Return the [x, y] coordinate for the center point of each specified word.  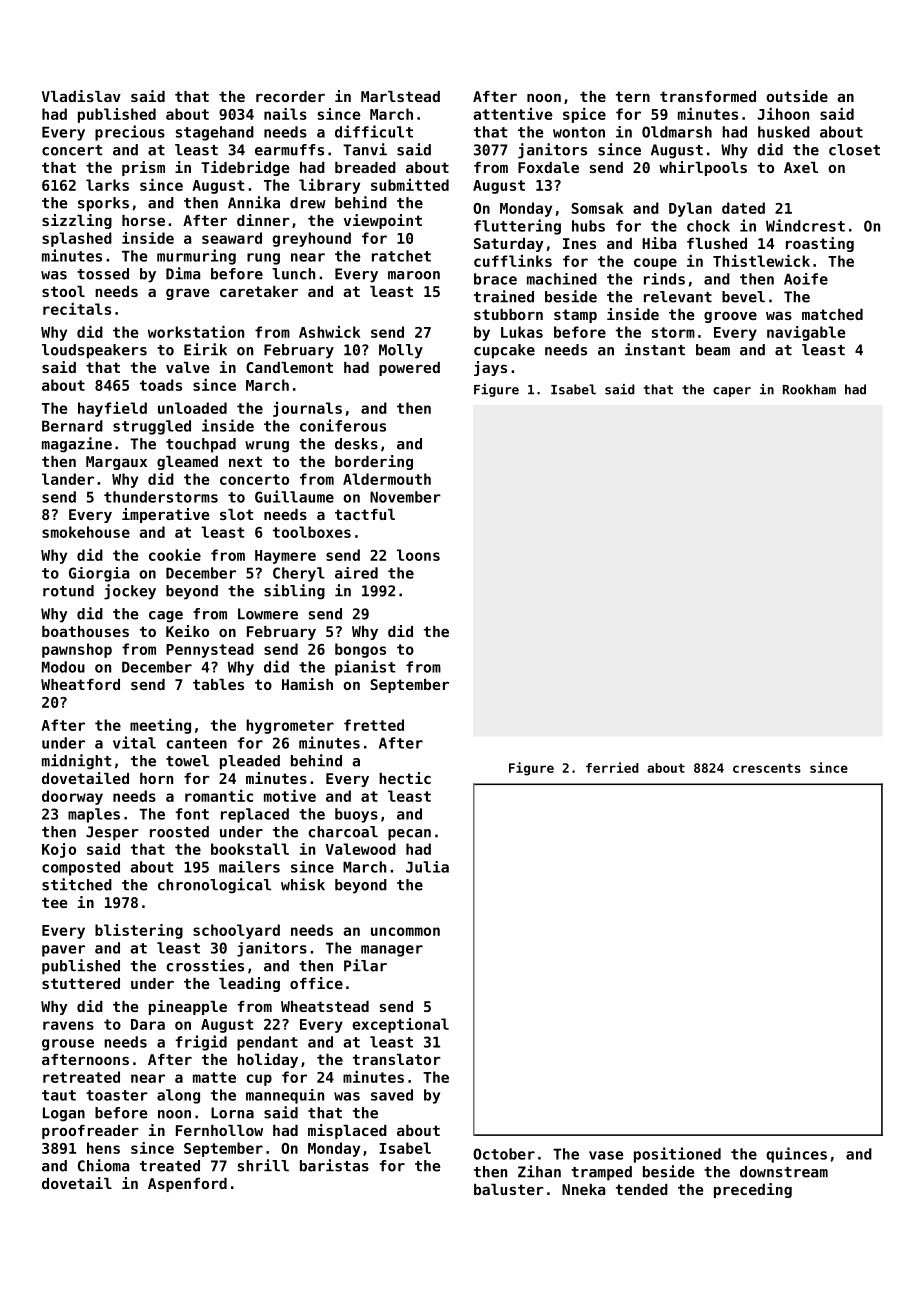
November [405, 497]
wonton [579, 132]
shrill [263, 1165]
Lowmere [268, 614]
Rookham [809, 389]
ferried [612, 767]
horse [143, 220]
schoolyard [236, 931]
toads [161, 385]
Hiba [659, 243]
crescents [767, 768]
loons [418, 555]
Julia [427, 867]
